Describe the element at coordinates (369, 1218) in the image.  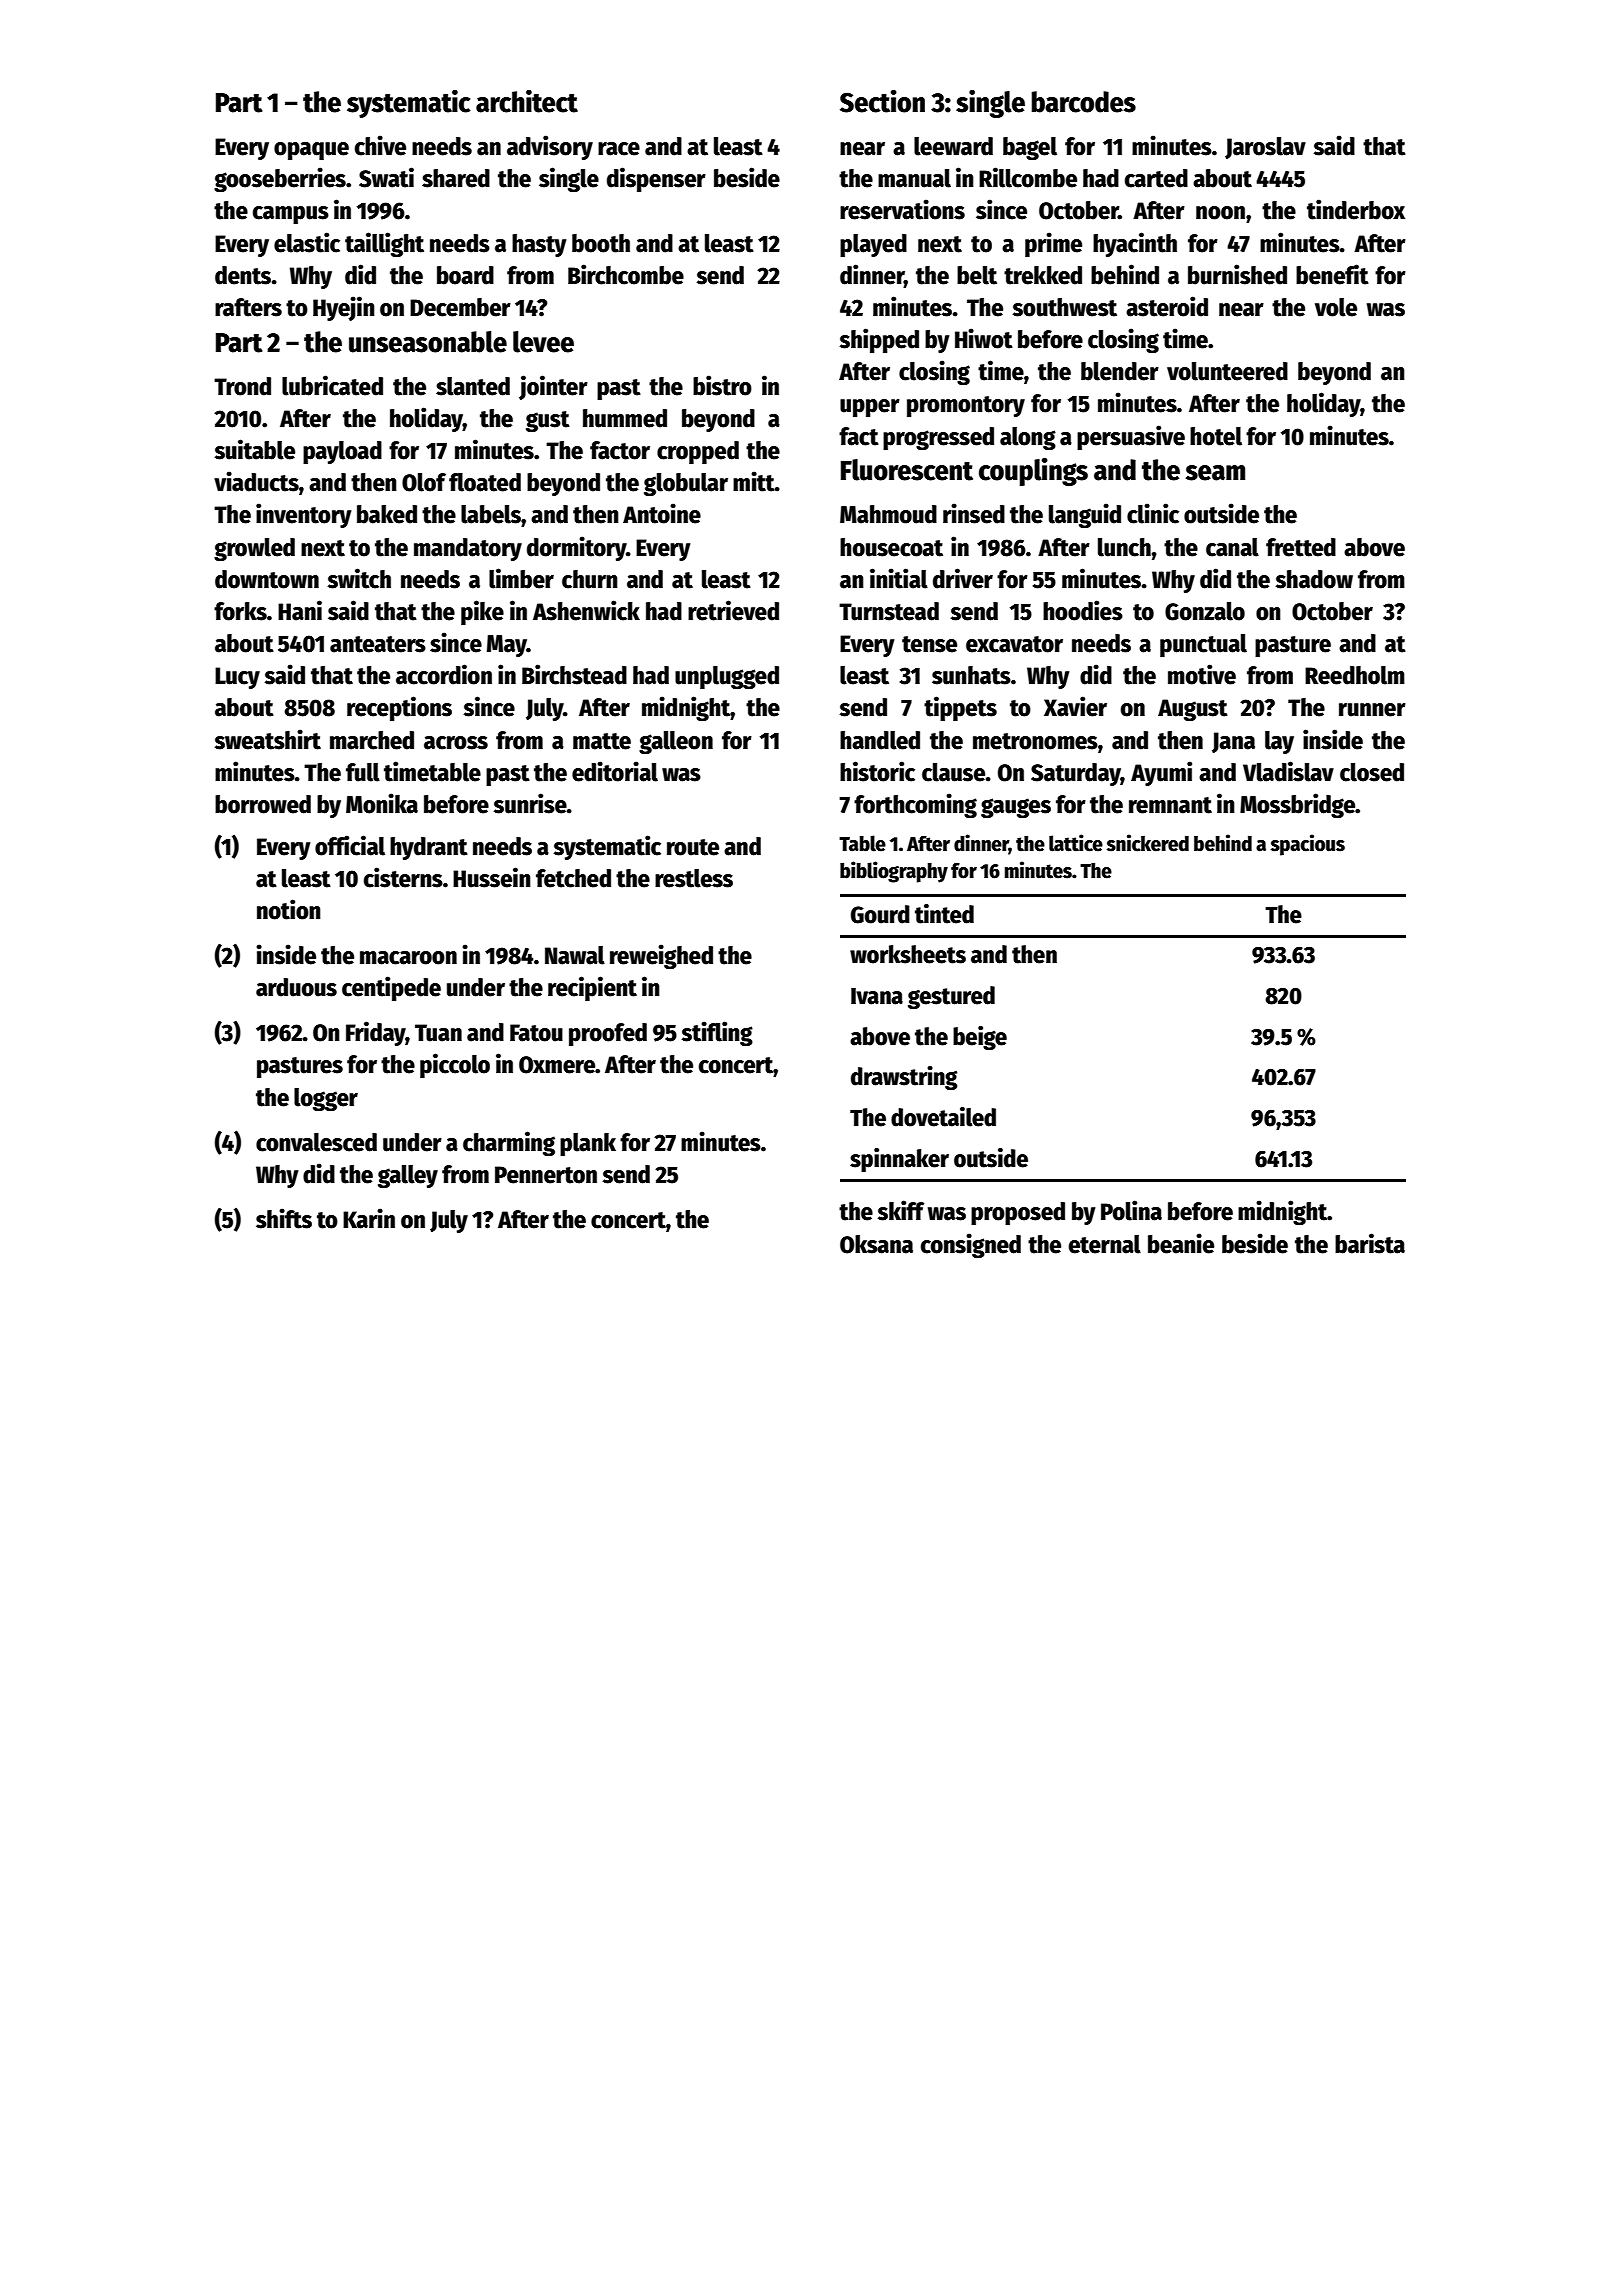
I see `Karin` at that location.
